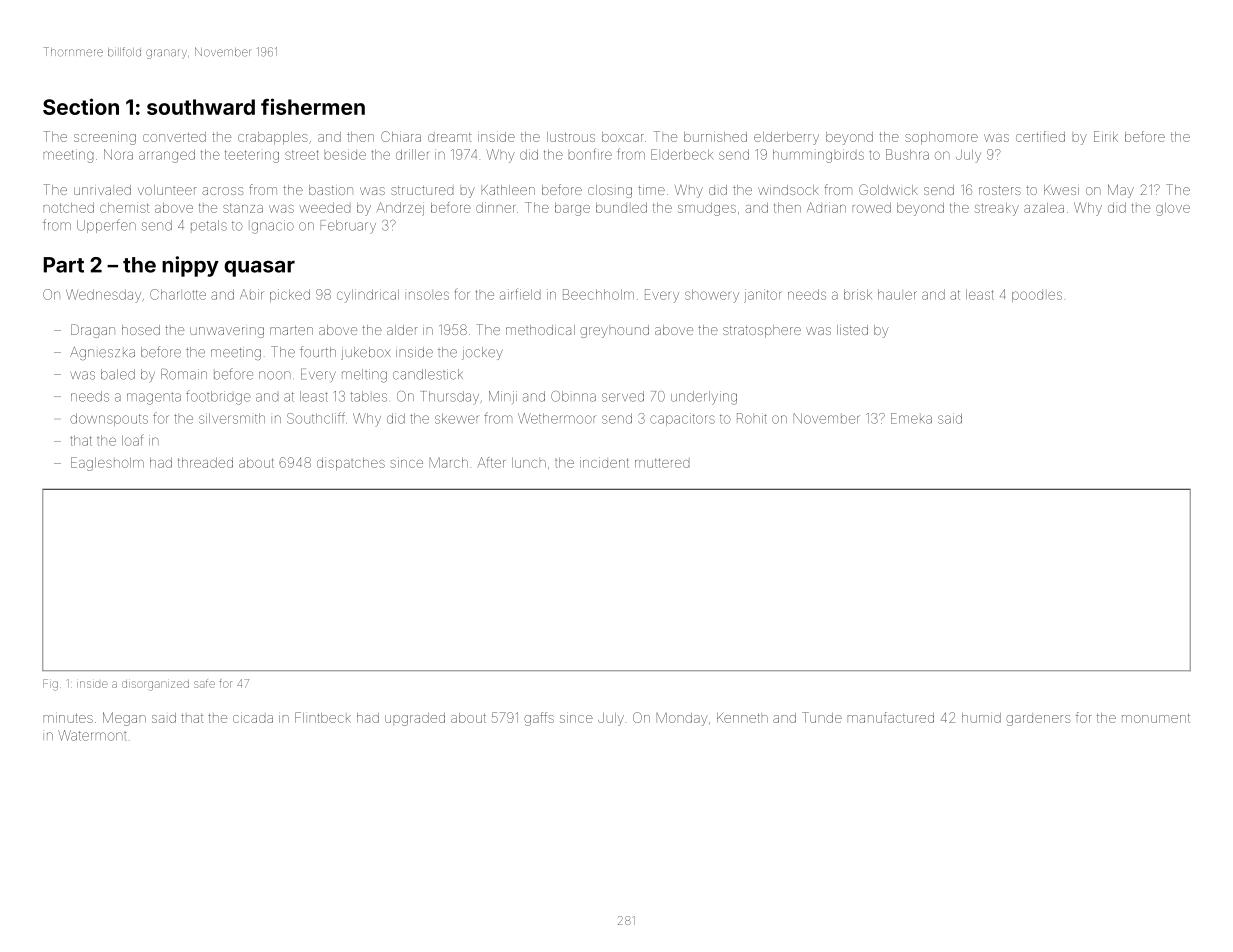 The image size is (1233, 952). I want to click on converted, so click(174, 137).
